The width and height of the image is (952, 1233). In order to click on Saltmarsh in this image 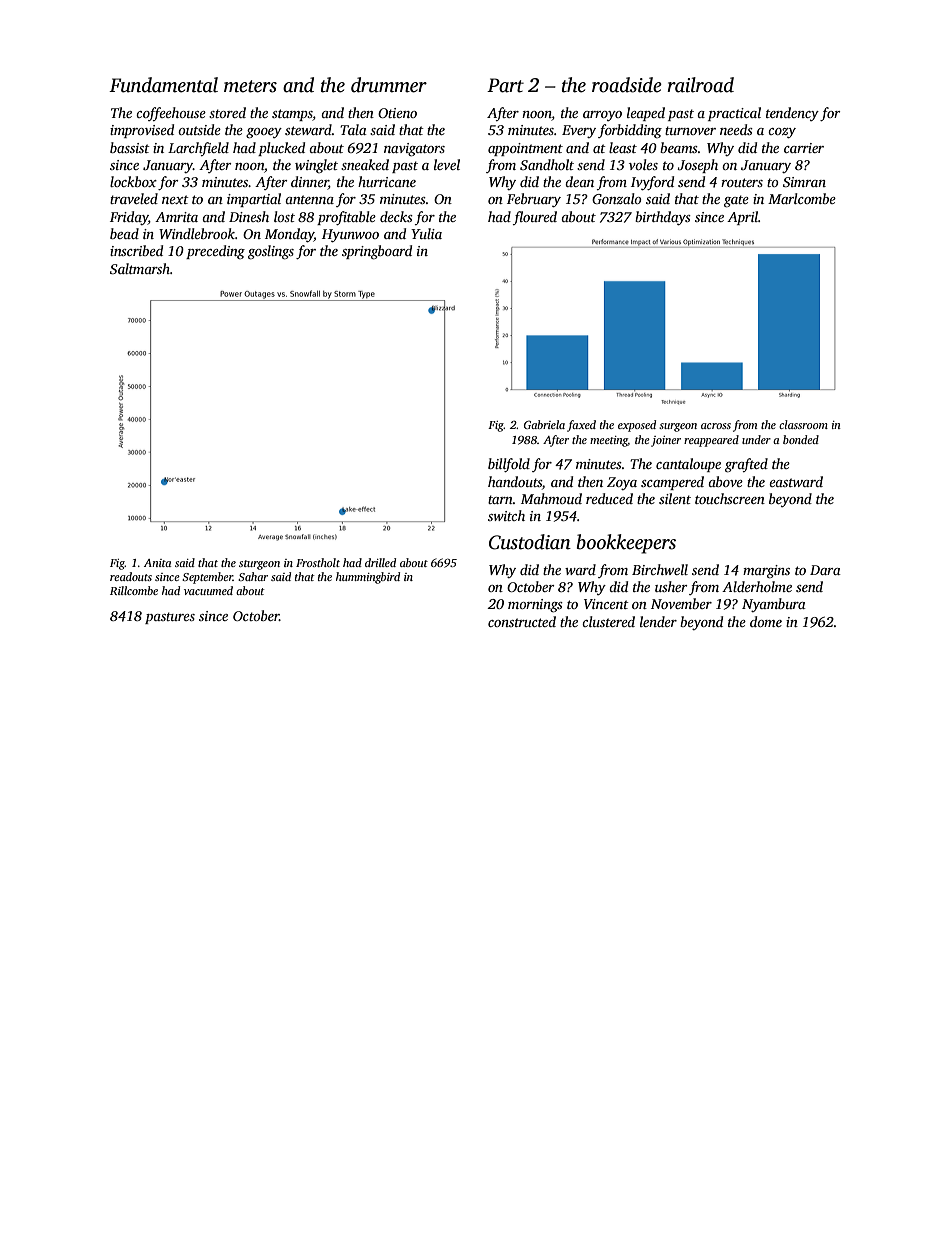, I will do `click(140, 268)`.
